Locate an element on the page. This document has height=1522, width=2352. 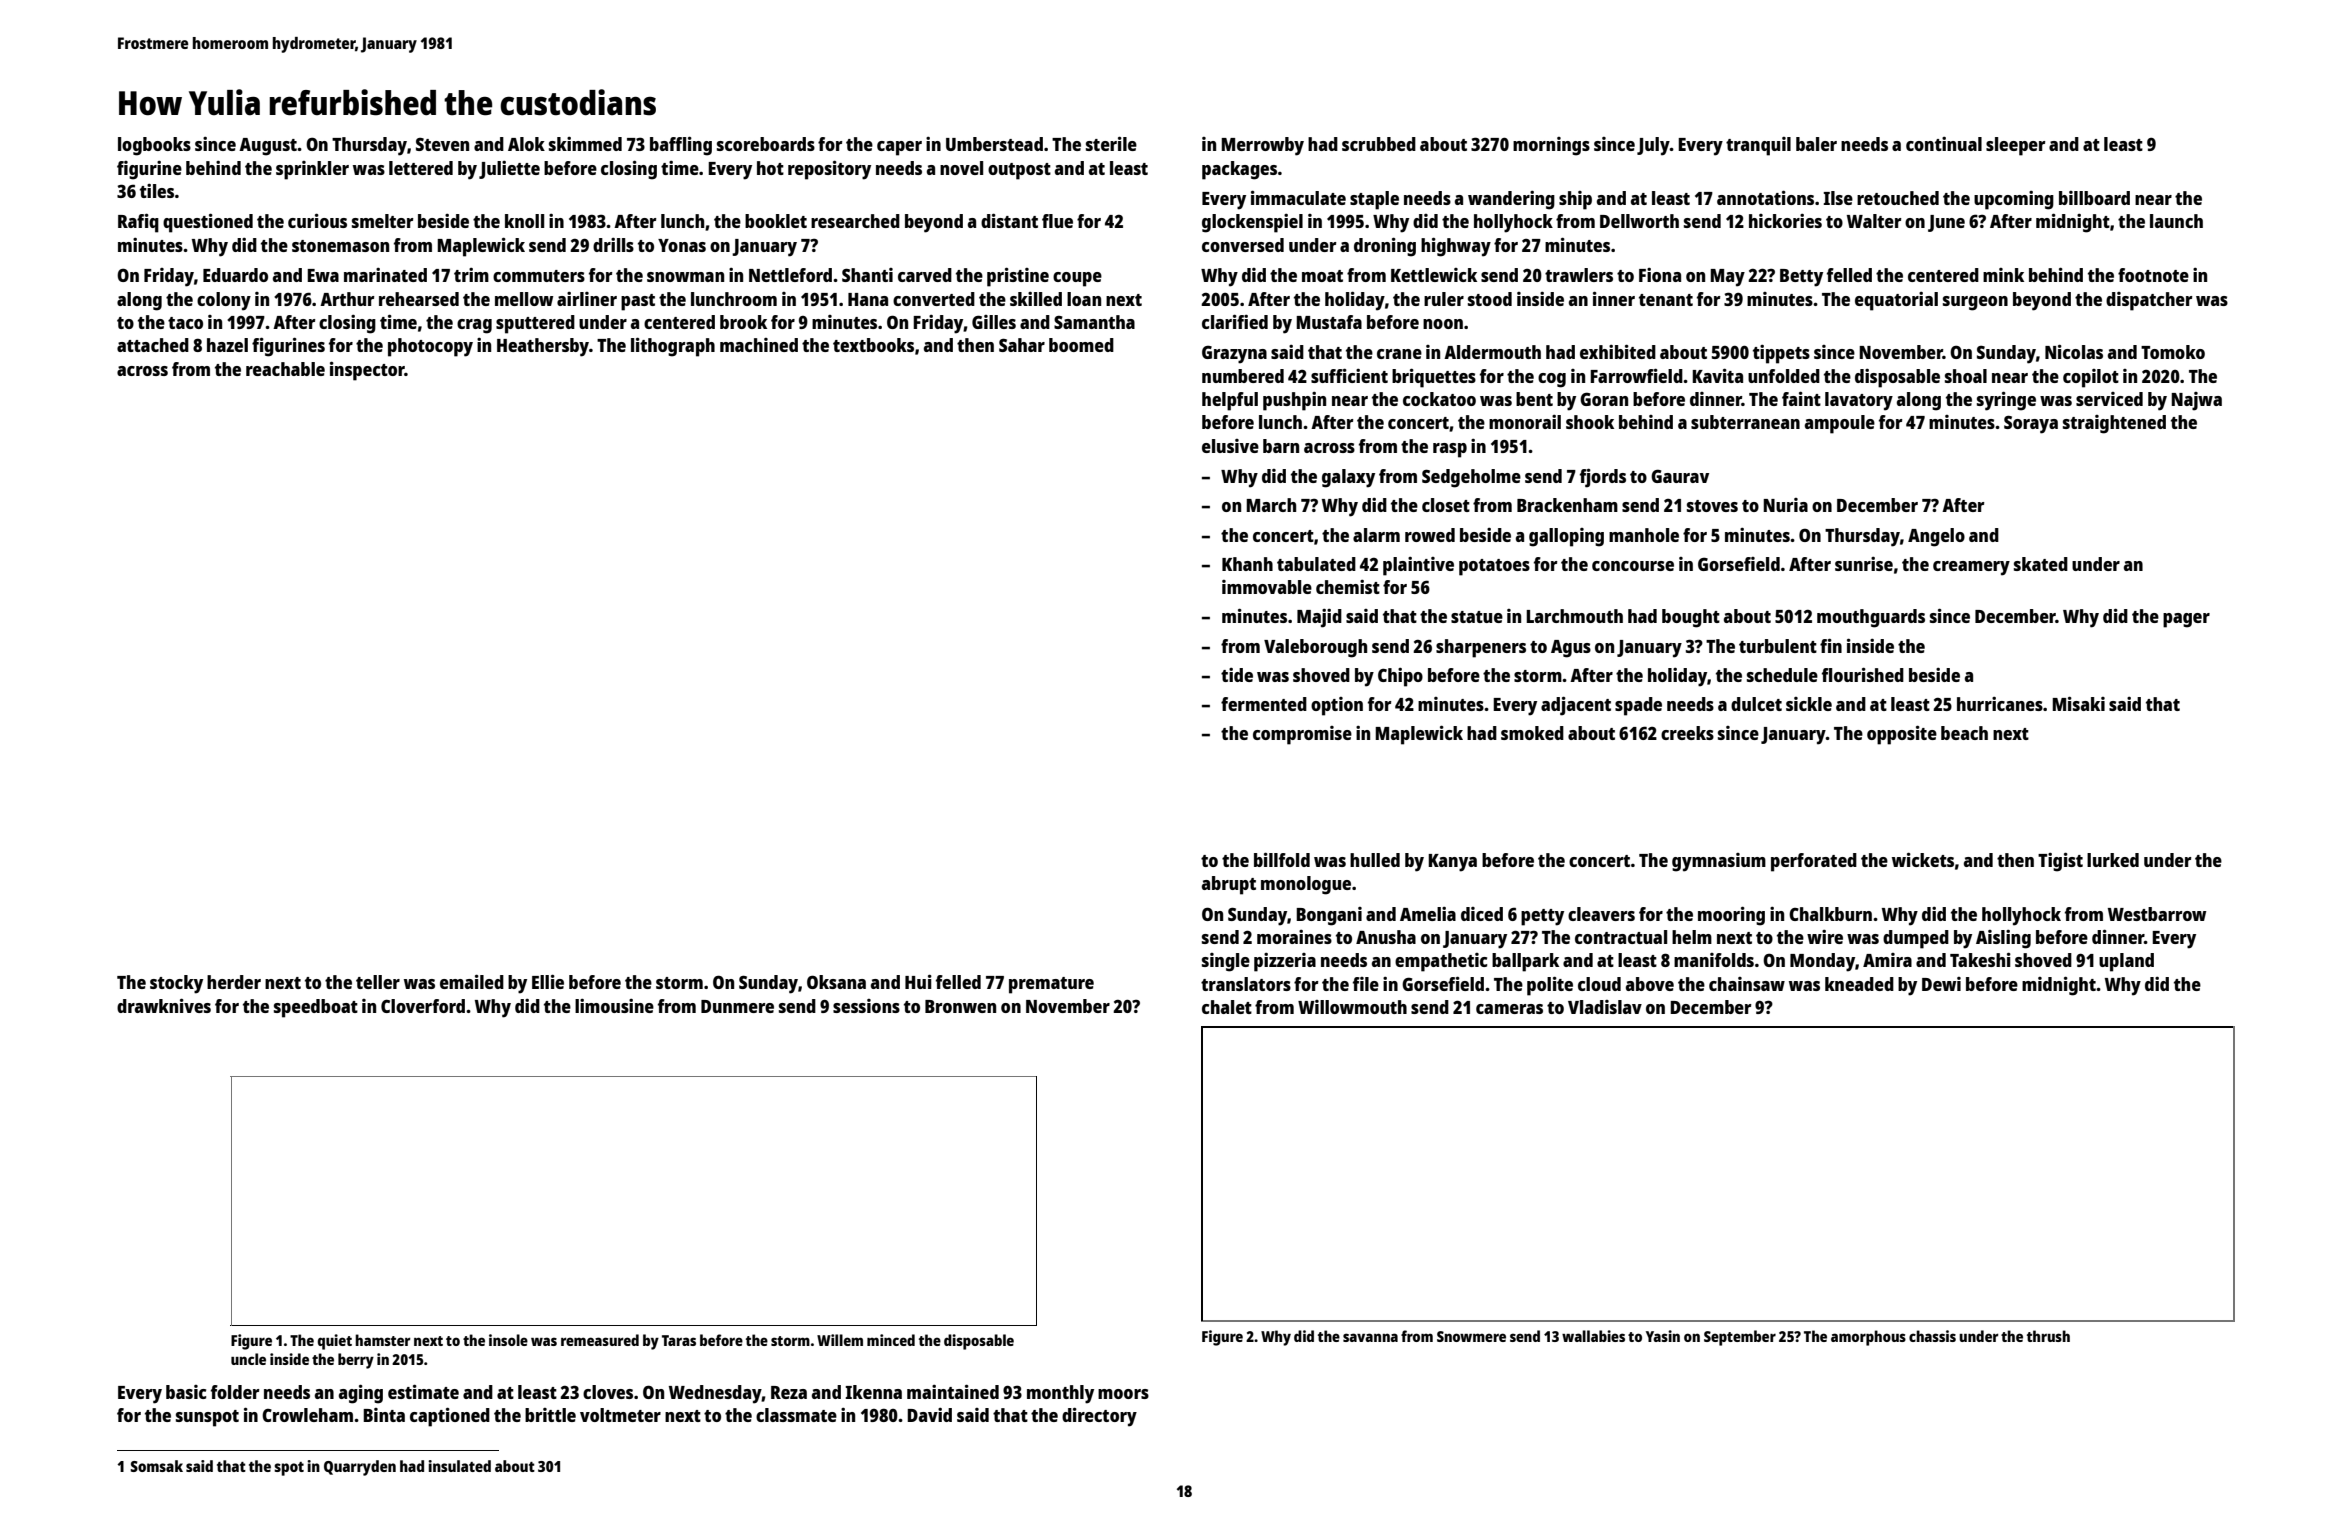
sleeper is located at coordinates (2015, 146).
